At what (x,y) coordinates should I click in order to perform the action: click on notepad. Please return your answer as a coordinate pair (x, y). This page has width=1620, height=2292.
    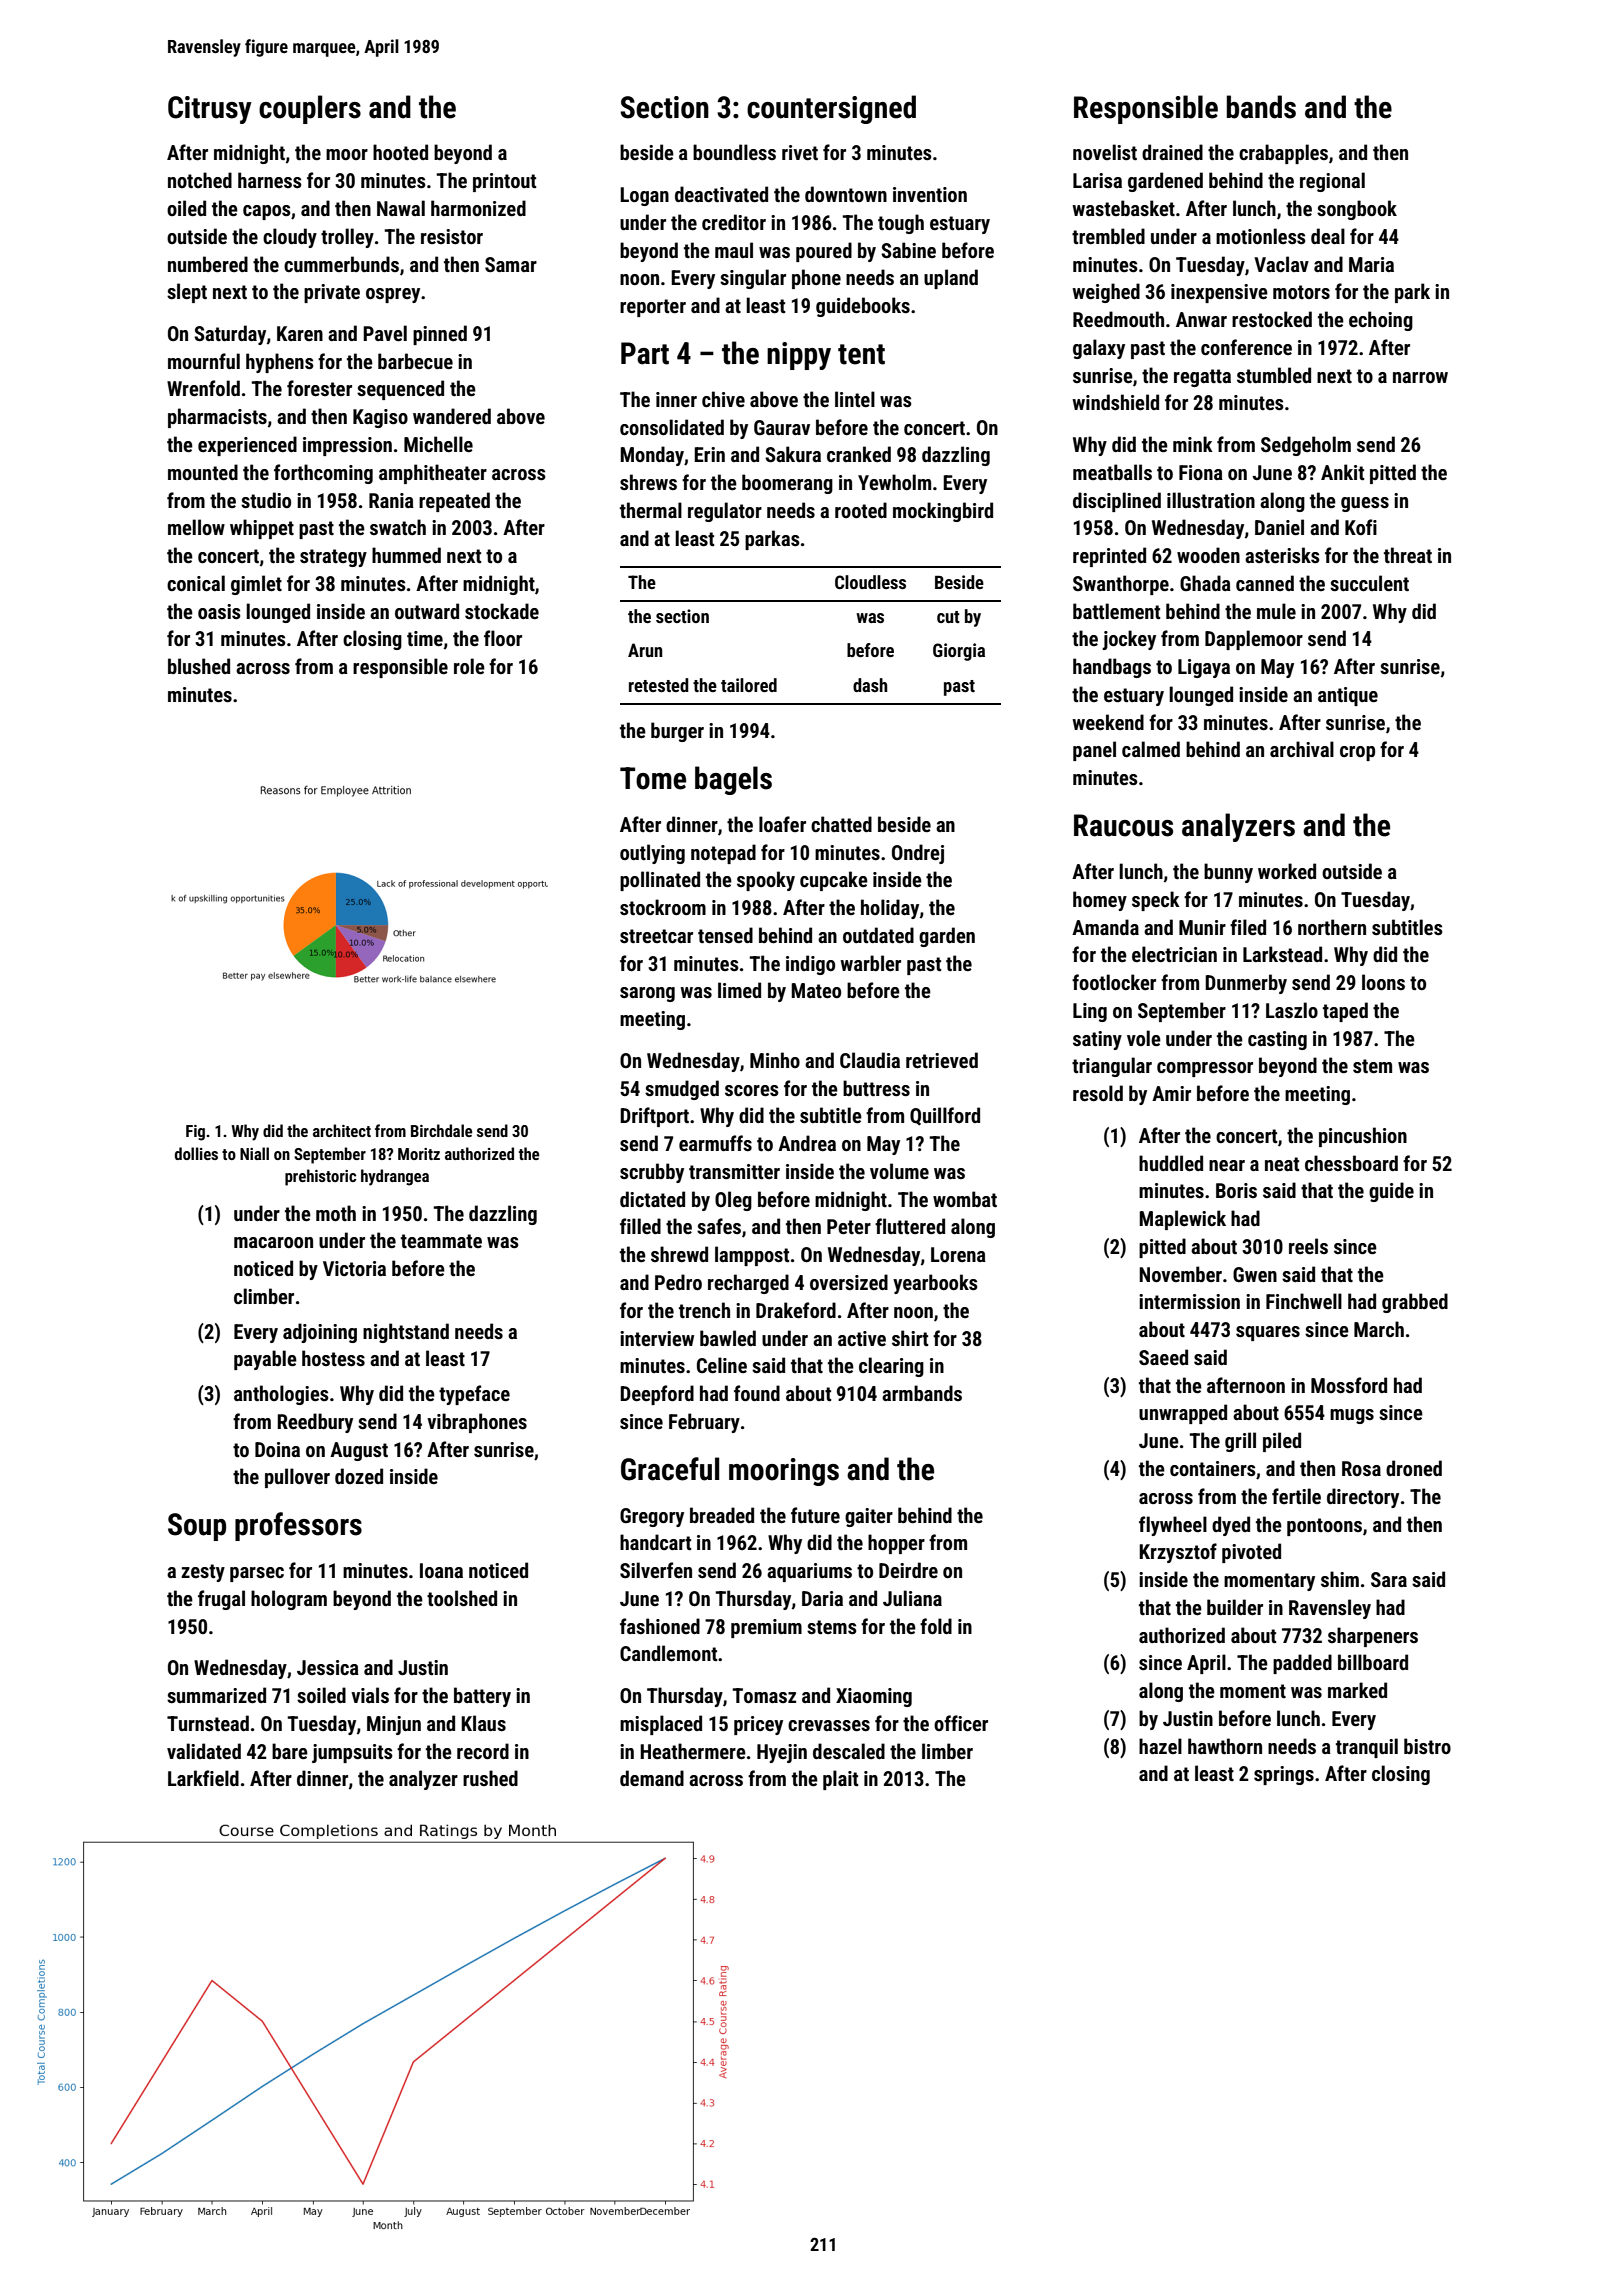
    Looking at the image, I should click on (723, 854).
